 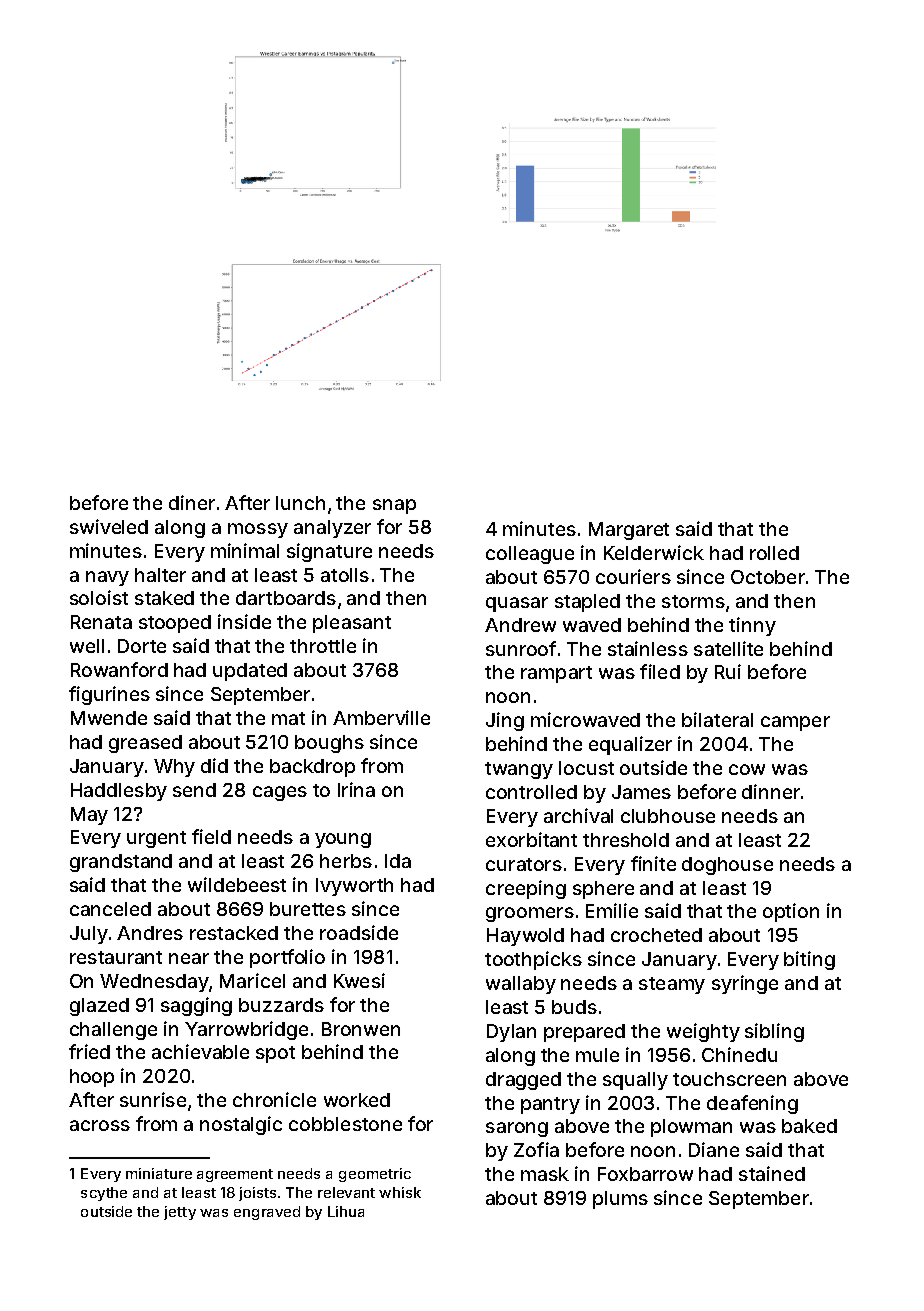 I want to click on inside, so click(x=244, y=621).
